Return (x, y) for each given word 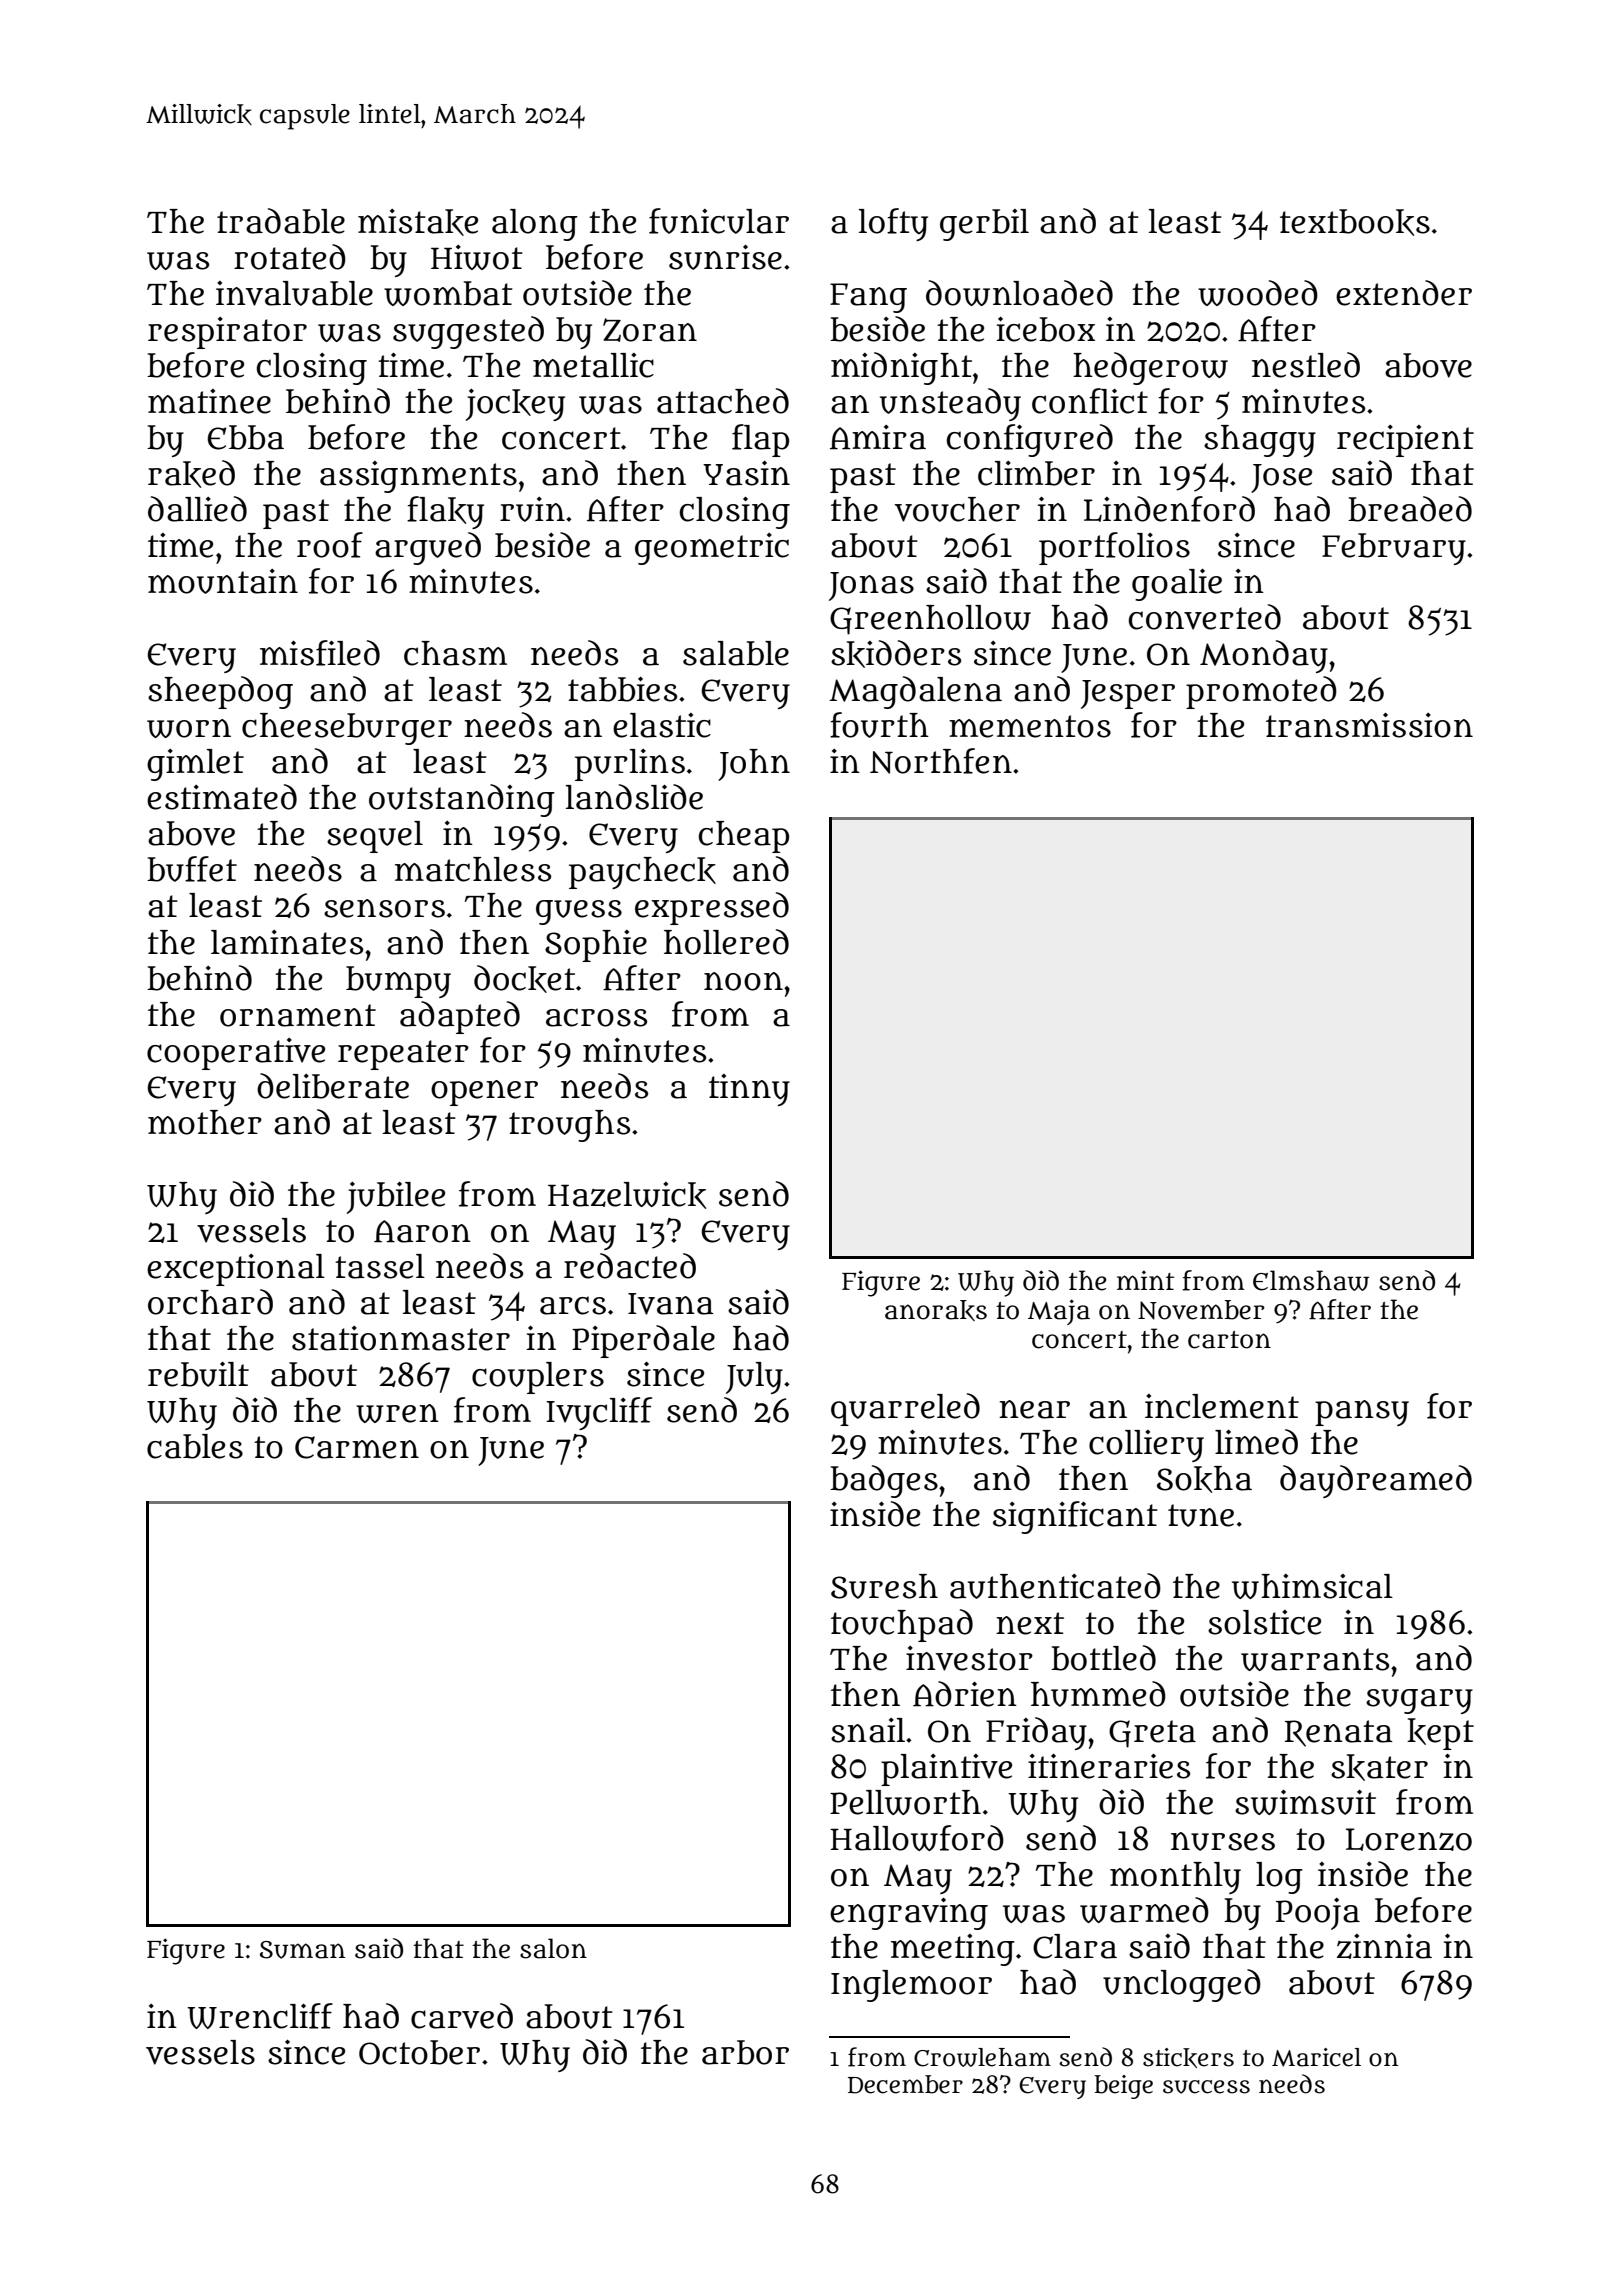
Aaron (422, 1231)
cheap (744, 837)
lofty (893, 224)
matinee (209, 401)
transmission (1369, 725)
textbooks (1355, 222)
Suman (302, 1950)
